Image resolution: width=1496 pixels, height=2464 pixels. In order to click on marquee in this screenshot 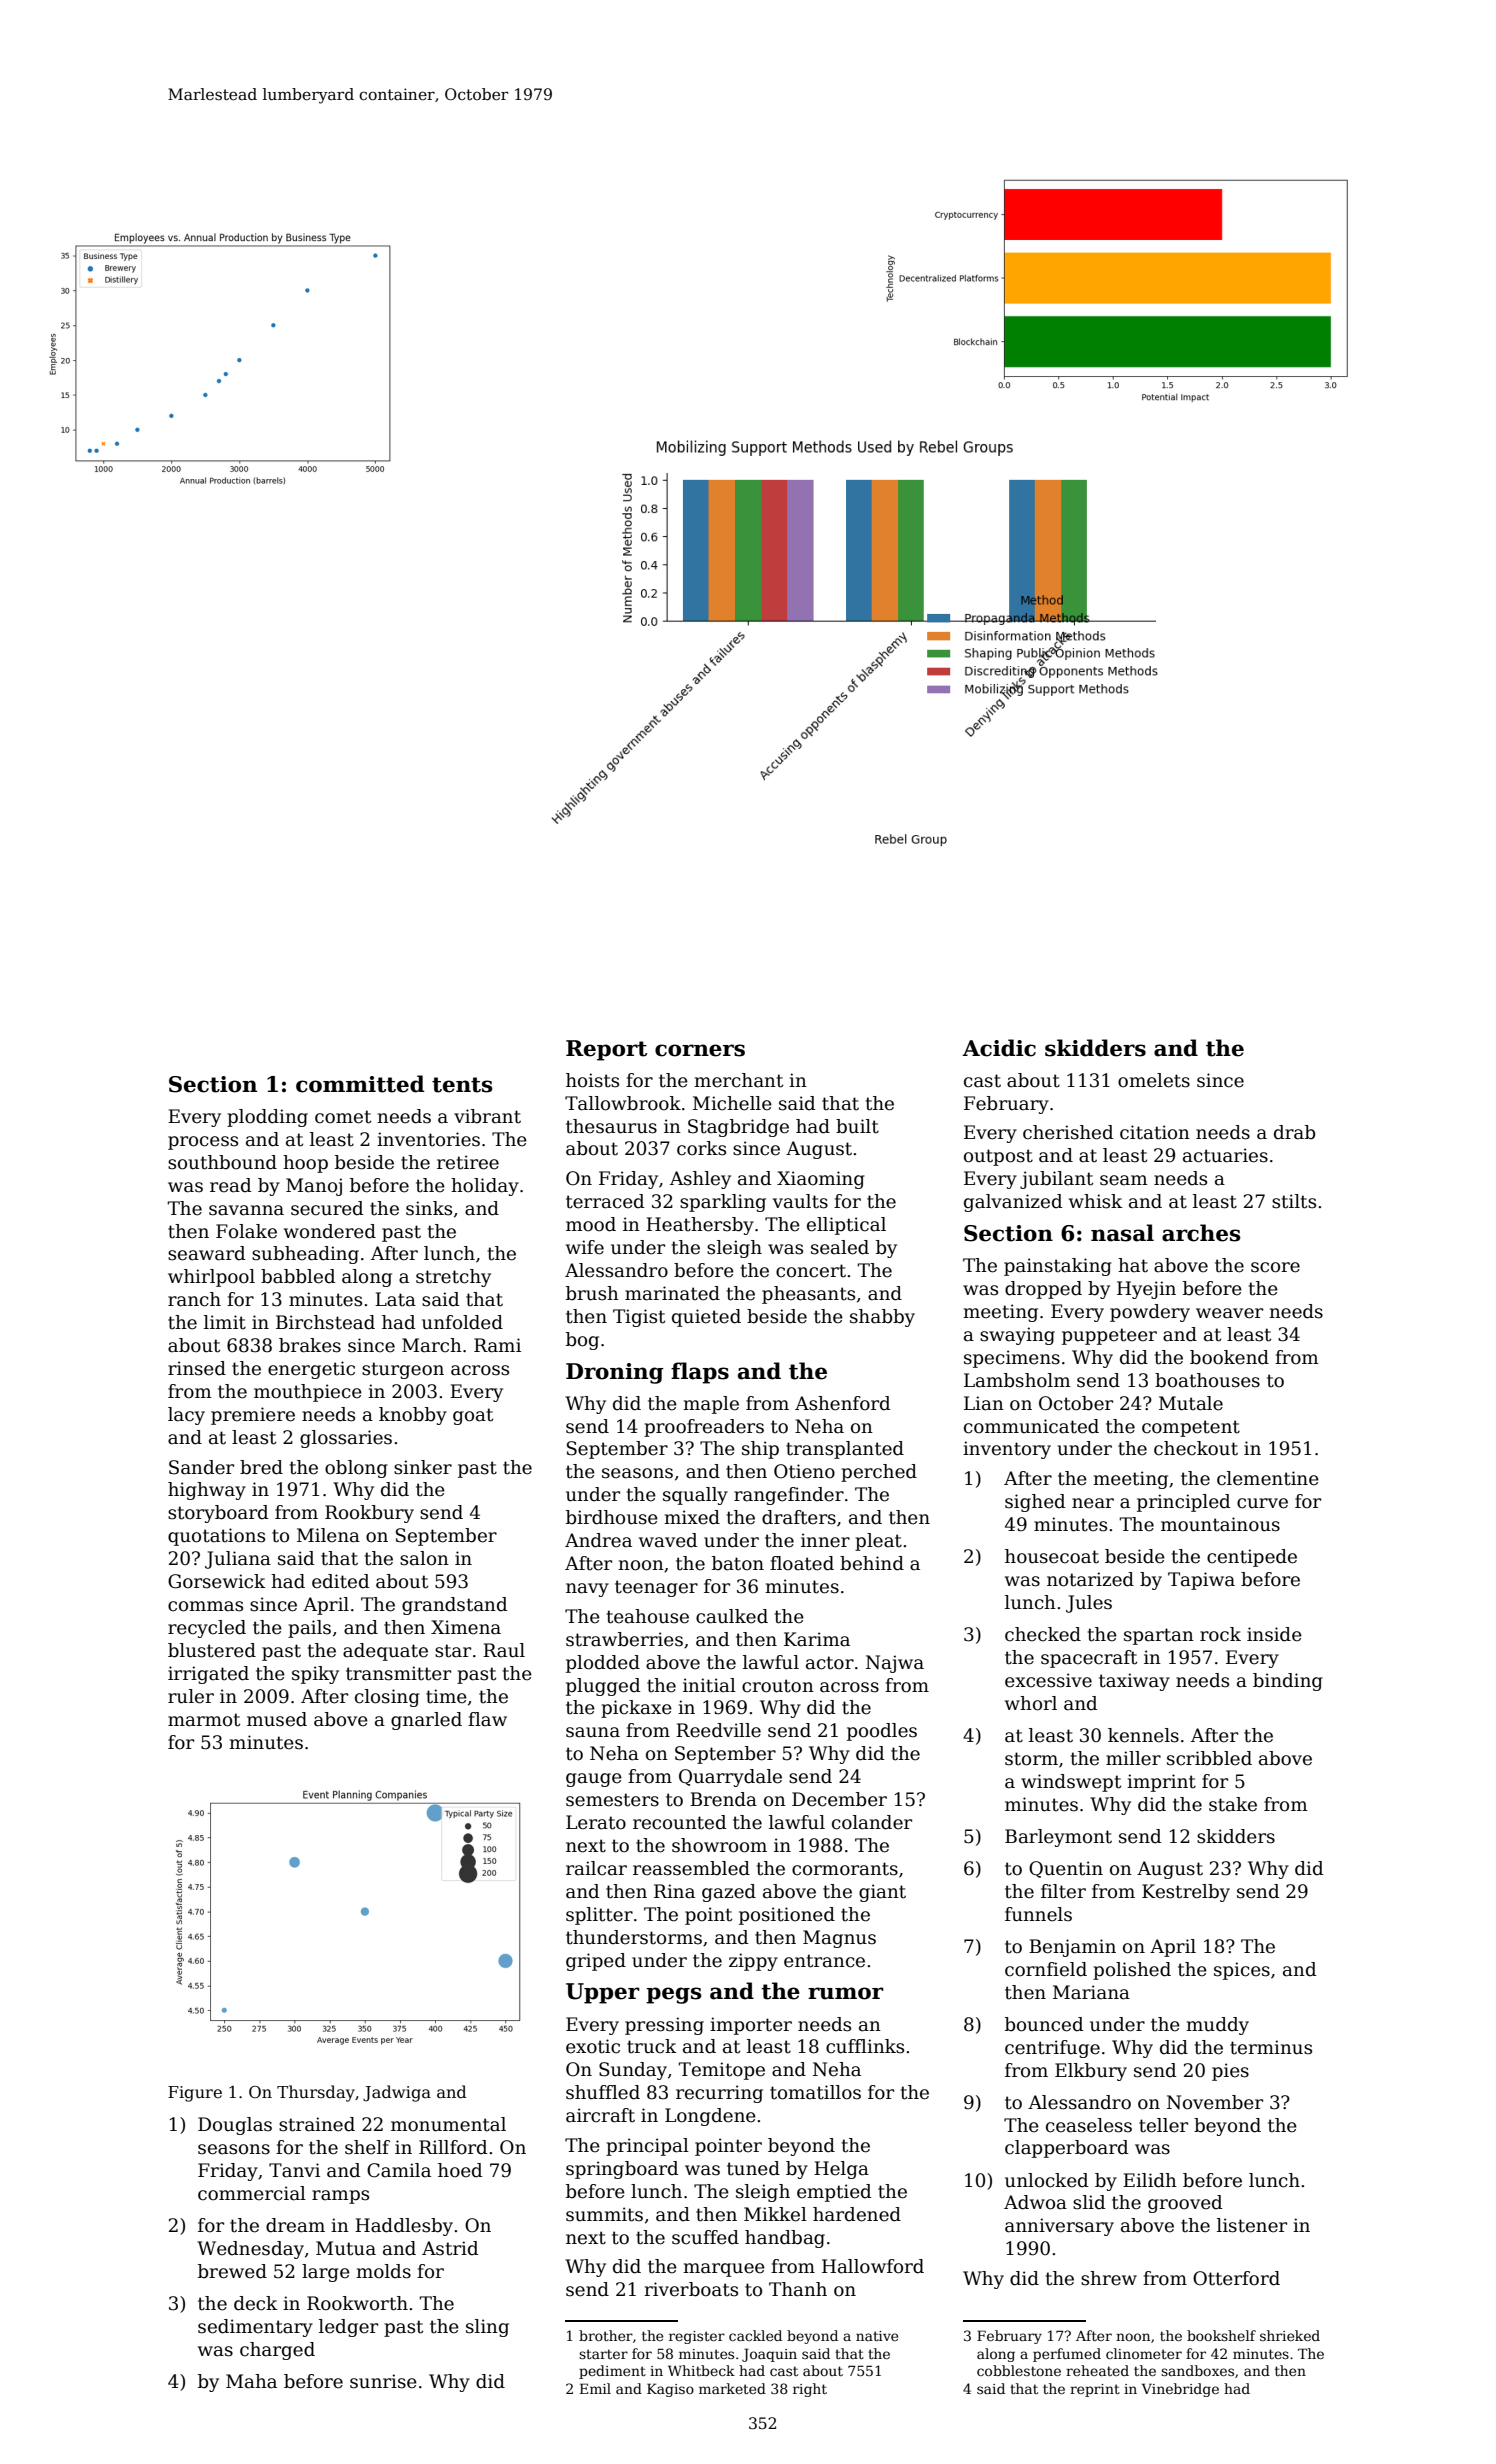, I will do `click(724, 2270)`.
